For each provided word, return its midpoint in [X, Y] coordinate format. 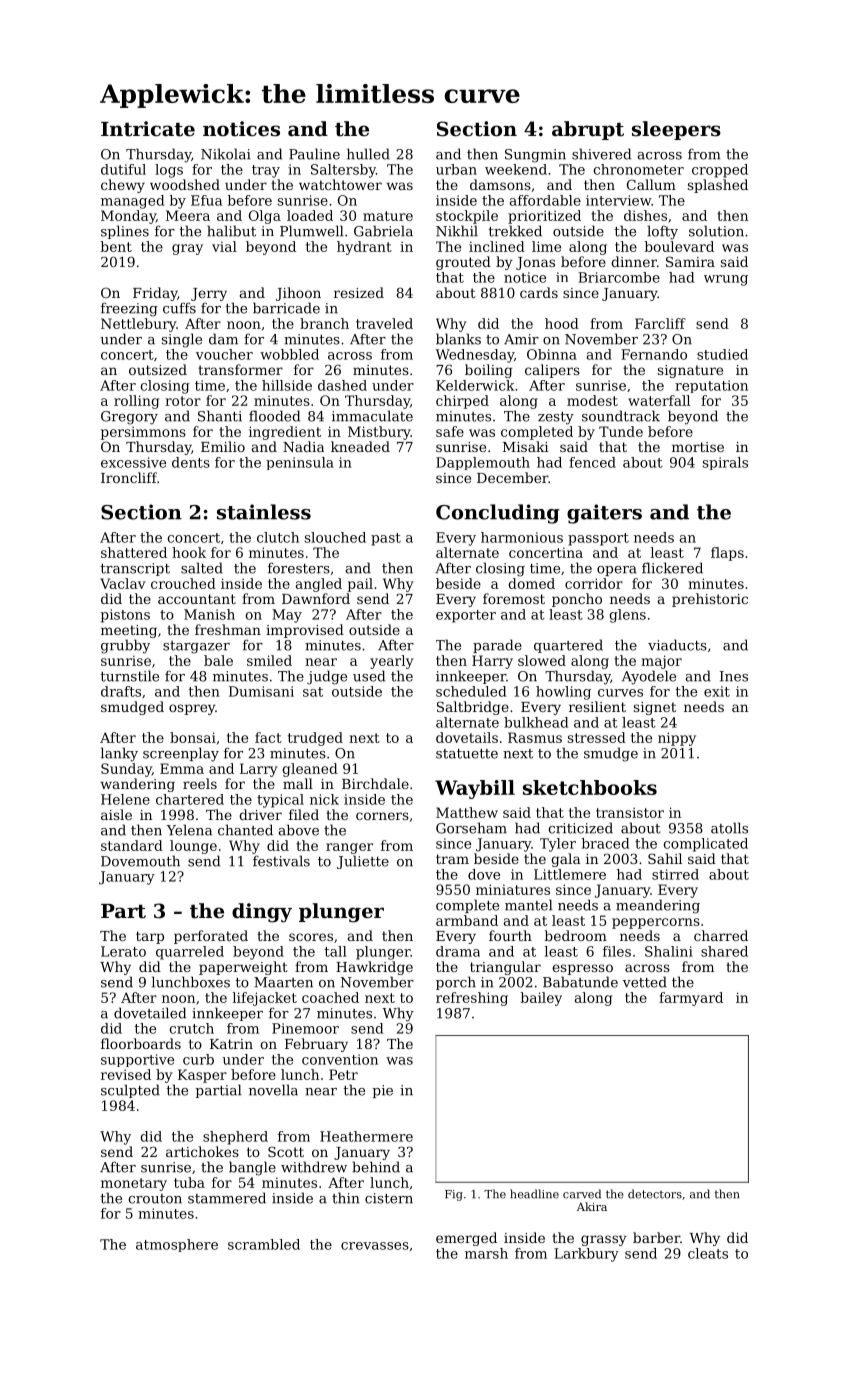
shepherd [235, 1138]
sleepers [676, 130]
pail [360, 585]
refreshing [472, 999]
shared [724, 951]
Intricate [148, 129]
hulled [368, 154]
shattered [134, 552]
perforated [211, 937]
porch [456, 983]
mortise [698, 447]
